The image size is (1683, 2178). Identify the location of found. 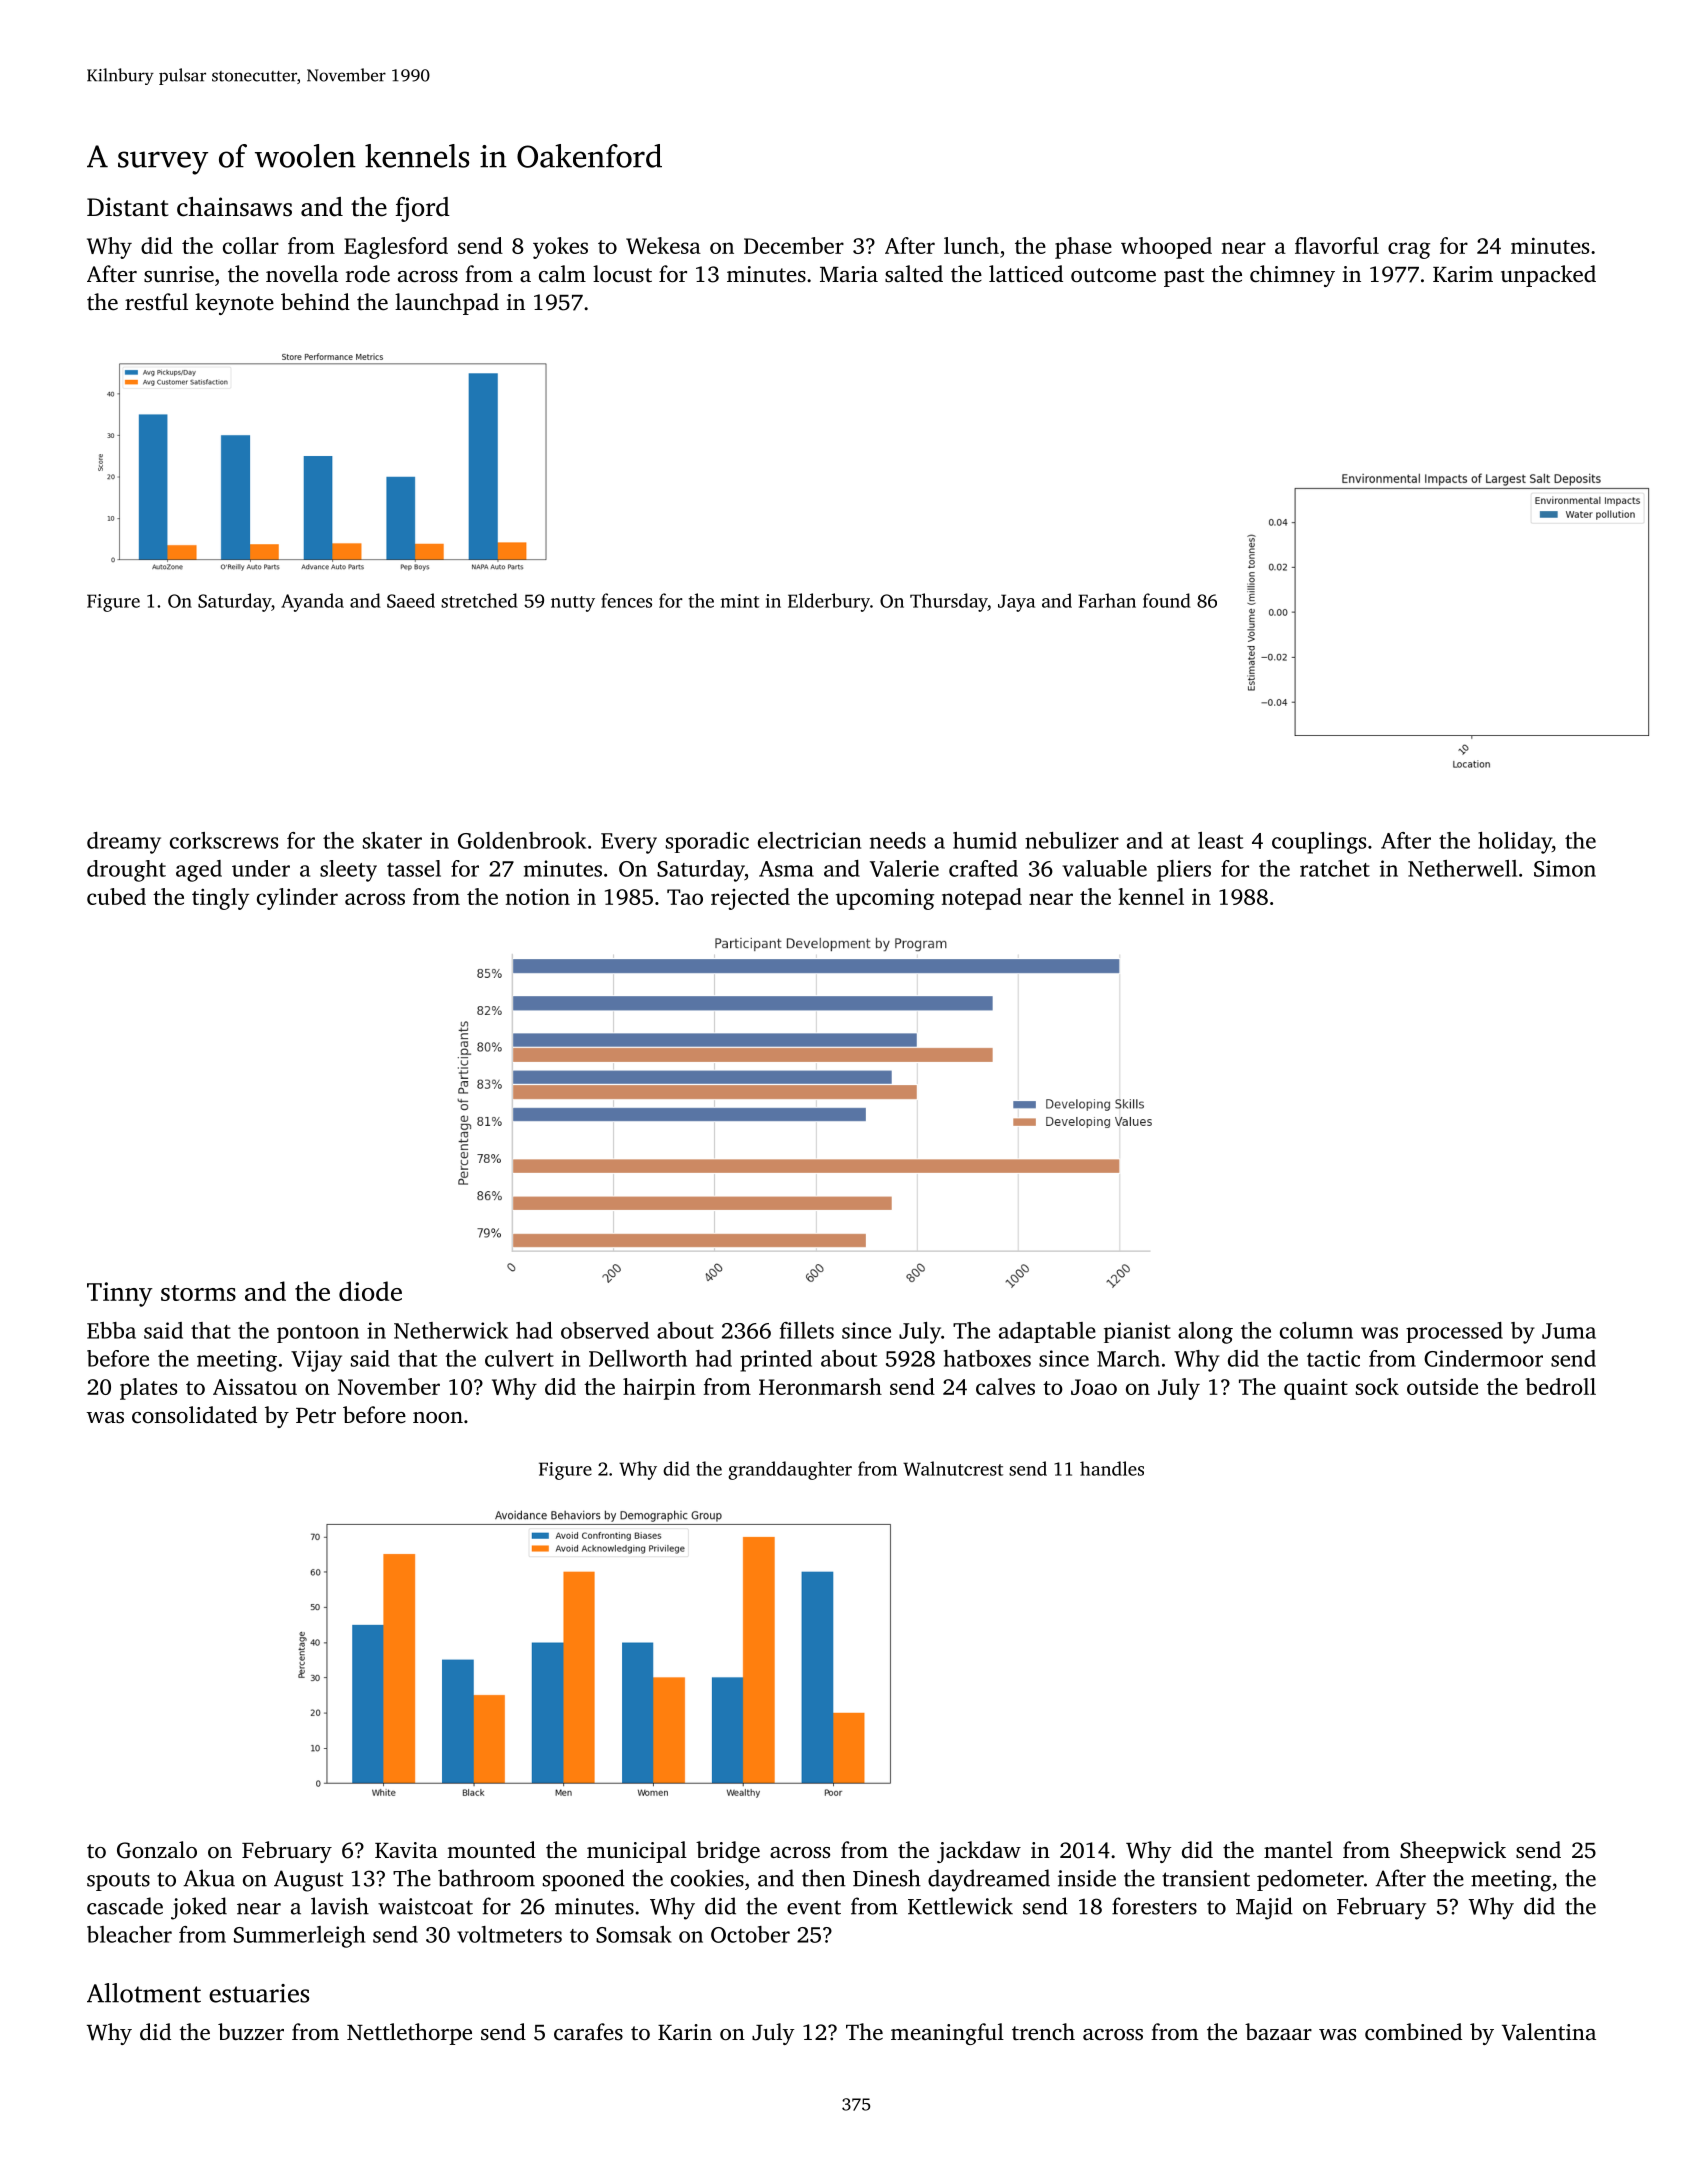
(1167, 600).
